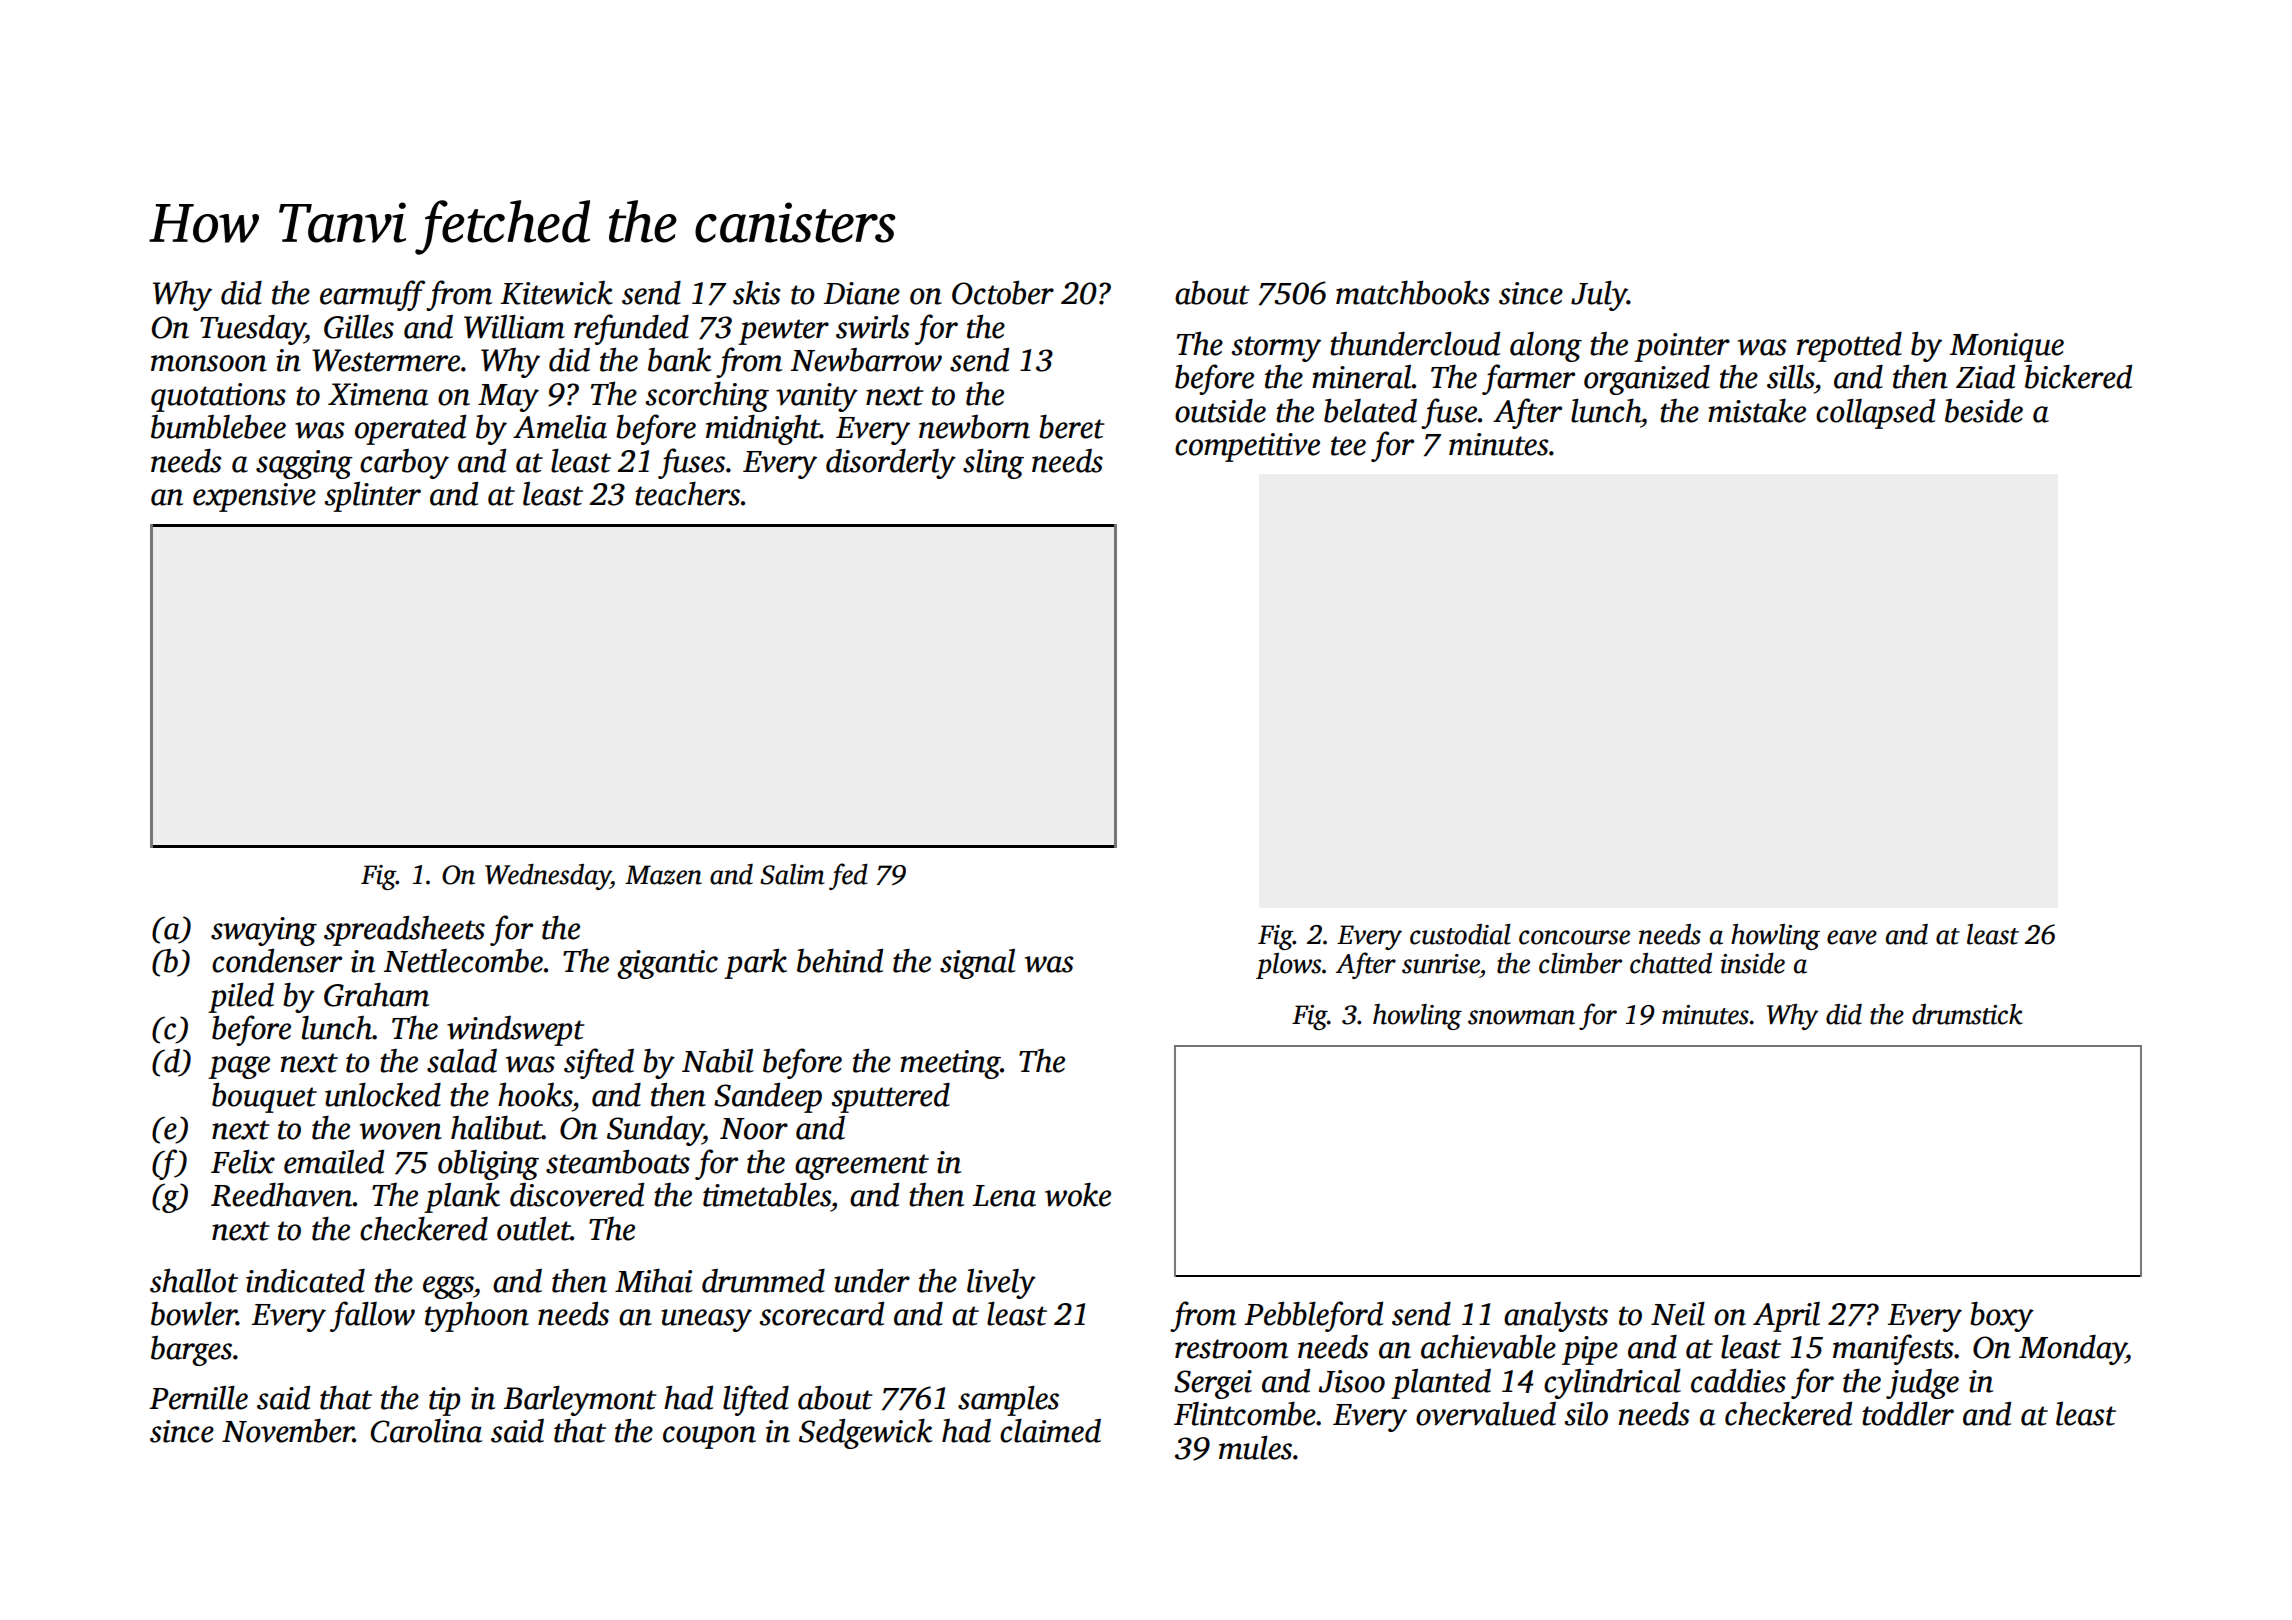  What do you see at coordinates (198, 1397) in the screenshot?
I see `Pernille` at bounding box center [198, 1397].
